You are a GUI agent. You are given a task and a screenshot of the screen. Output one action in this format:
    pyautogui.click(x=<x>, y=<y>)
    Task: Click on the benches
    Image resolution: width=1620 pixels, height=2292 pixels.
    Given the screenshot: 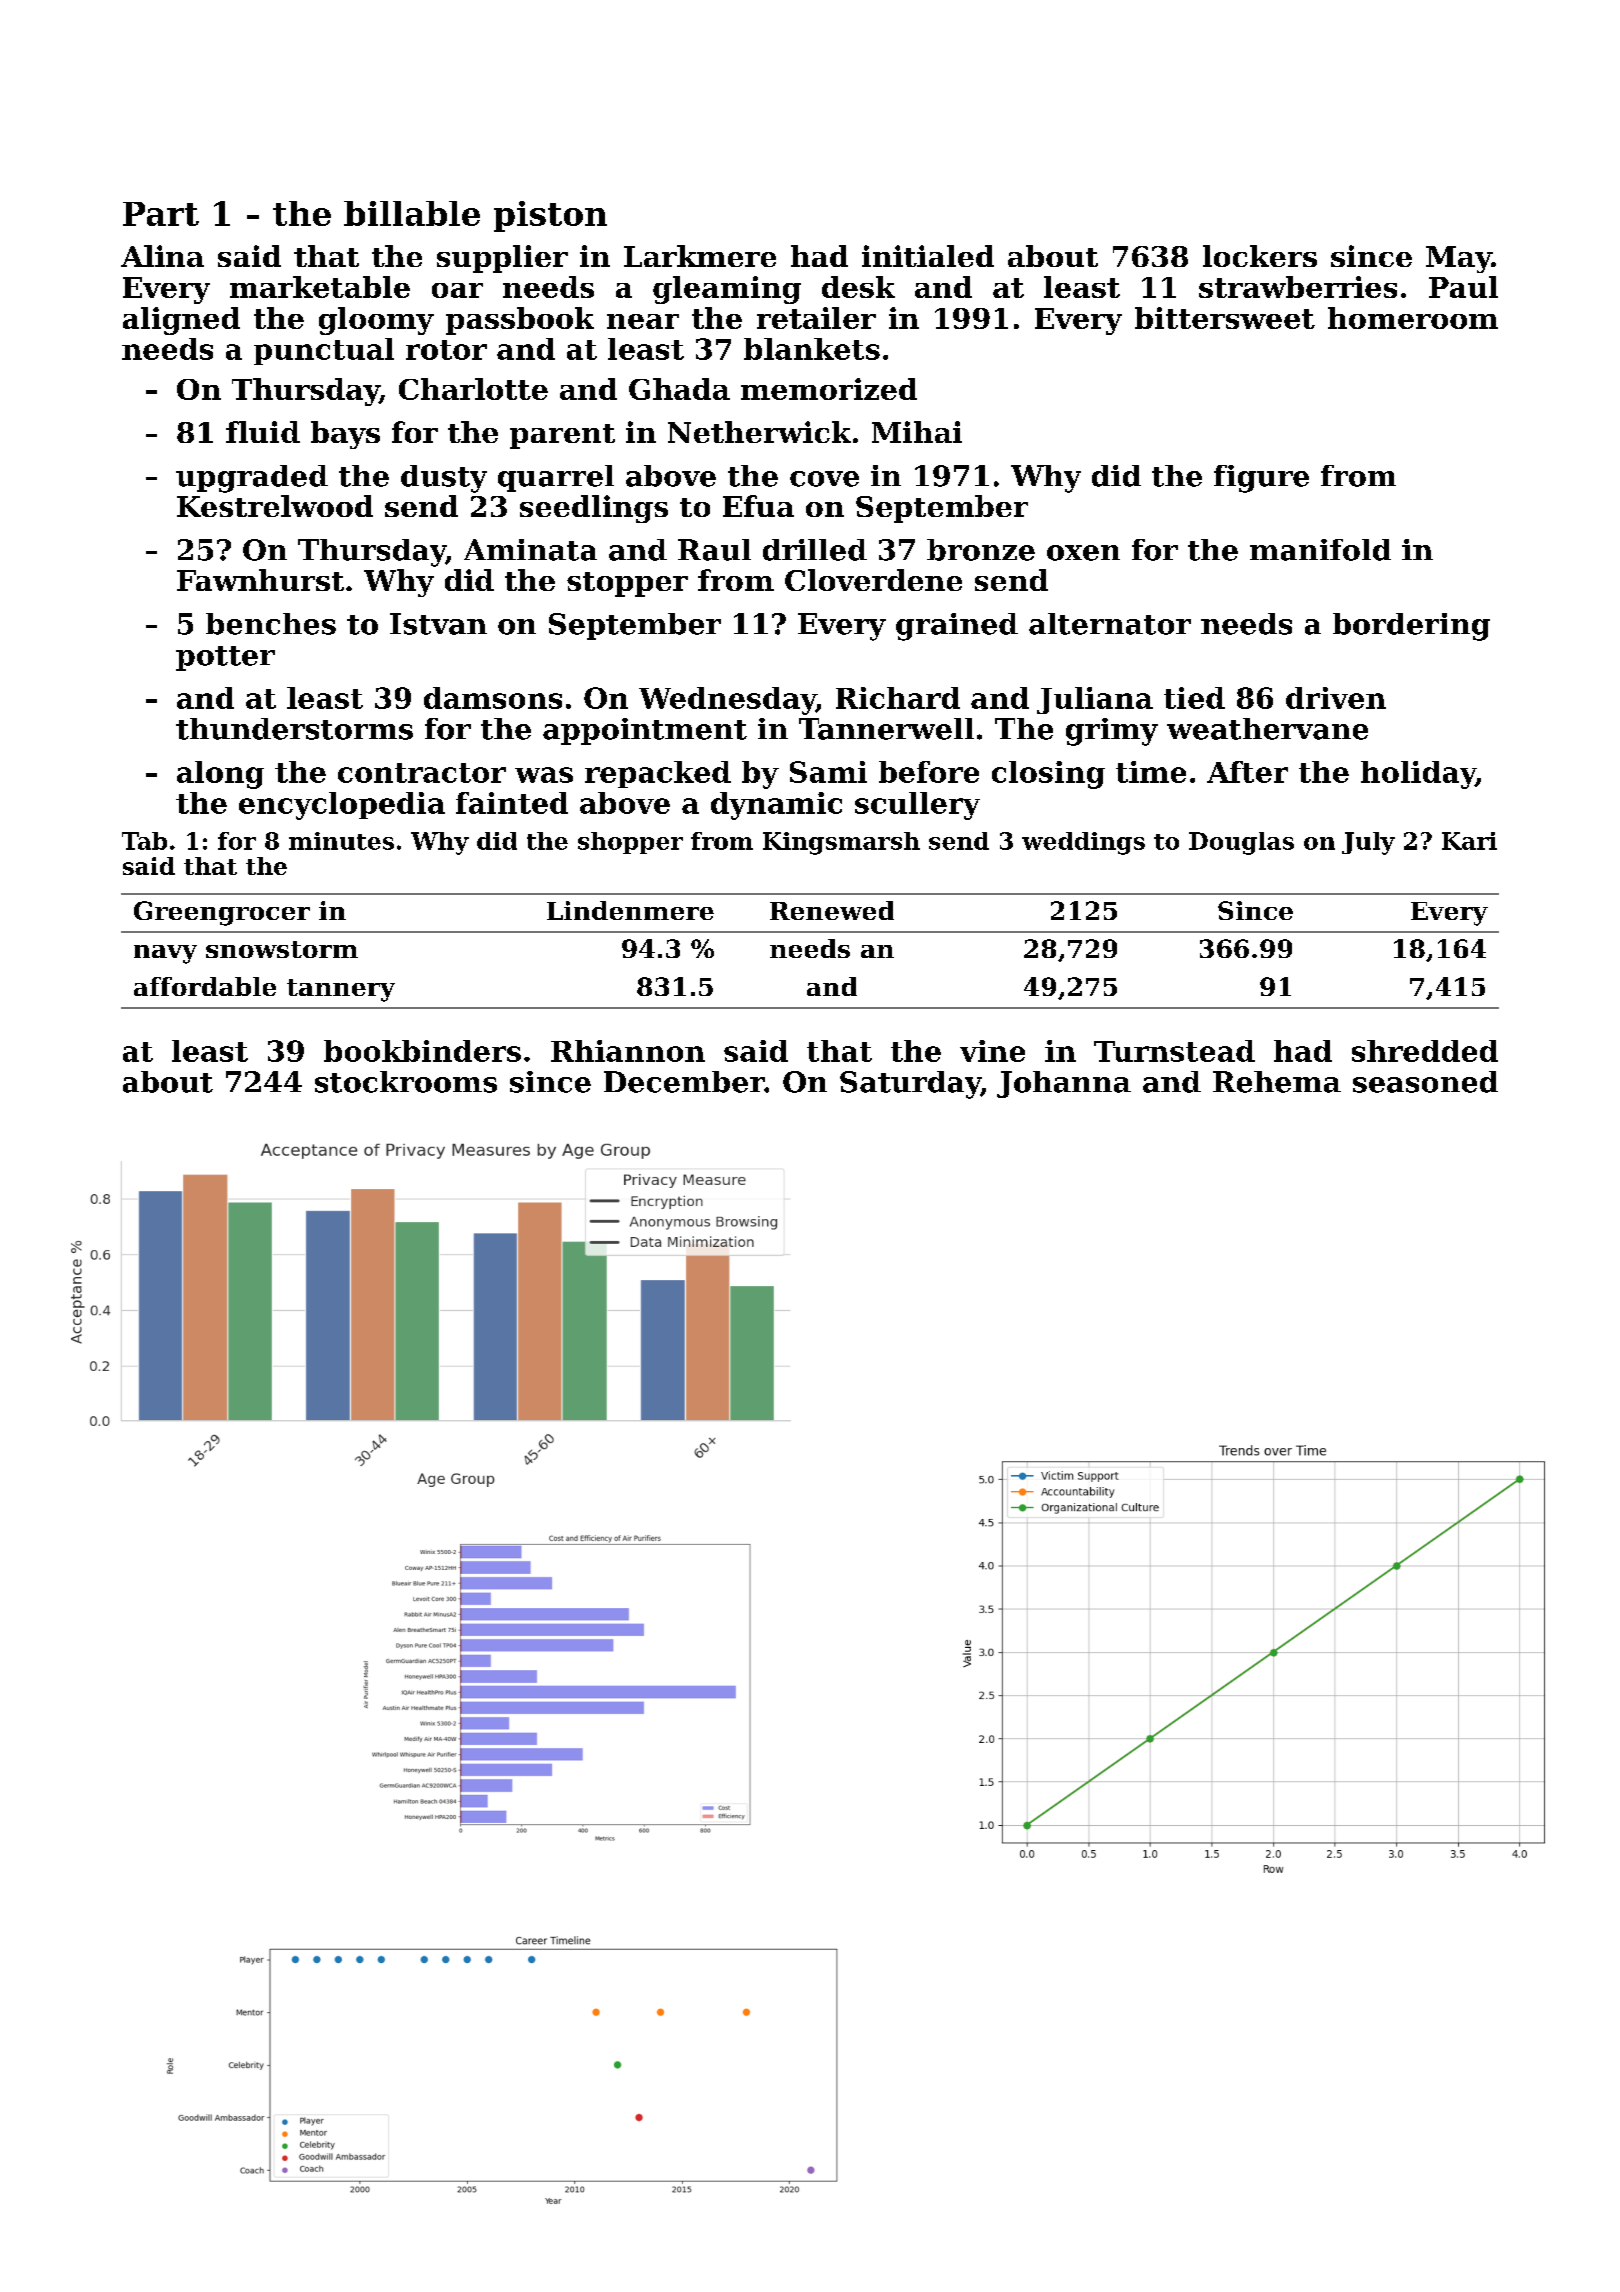 What is the action you would take?
    pyautogui.click(x=271, y=624)
